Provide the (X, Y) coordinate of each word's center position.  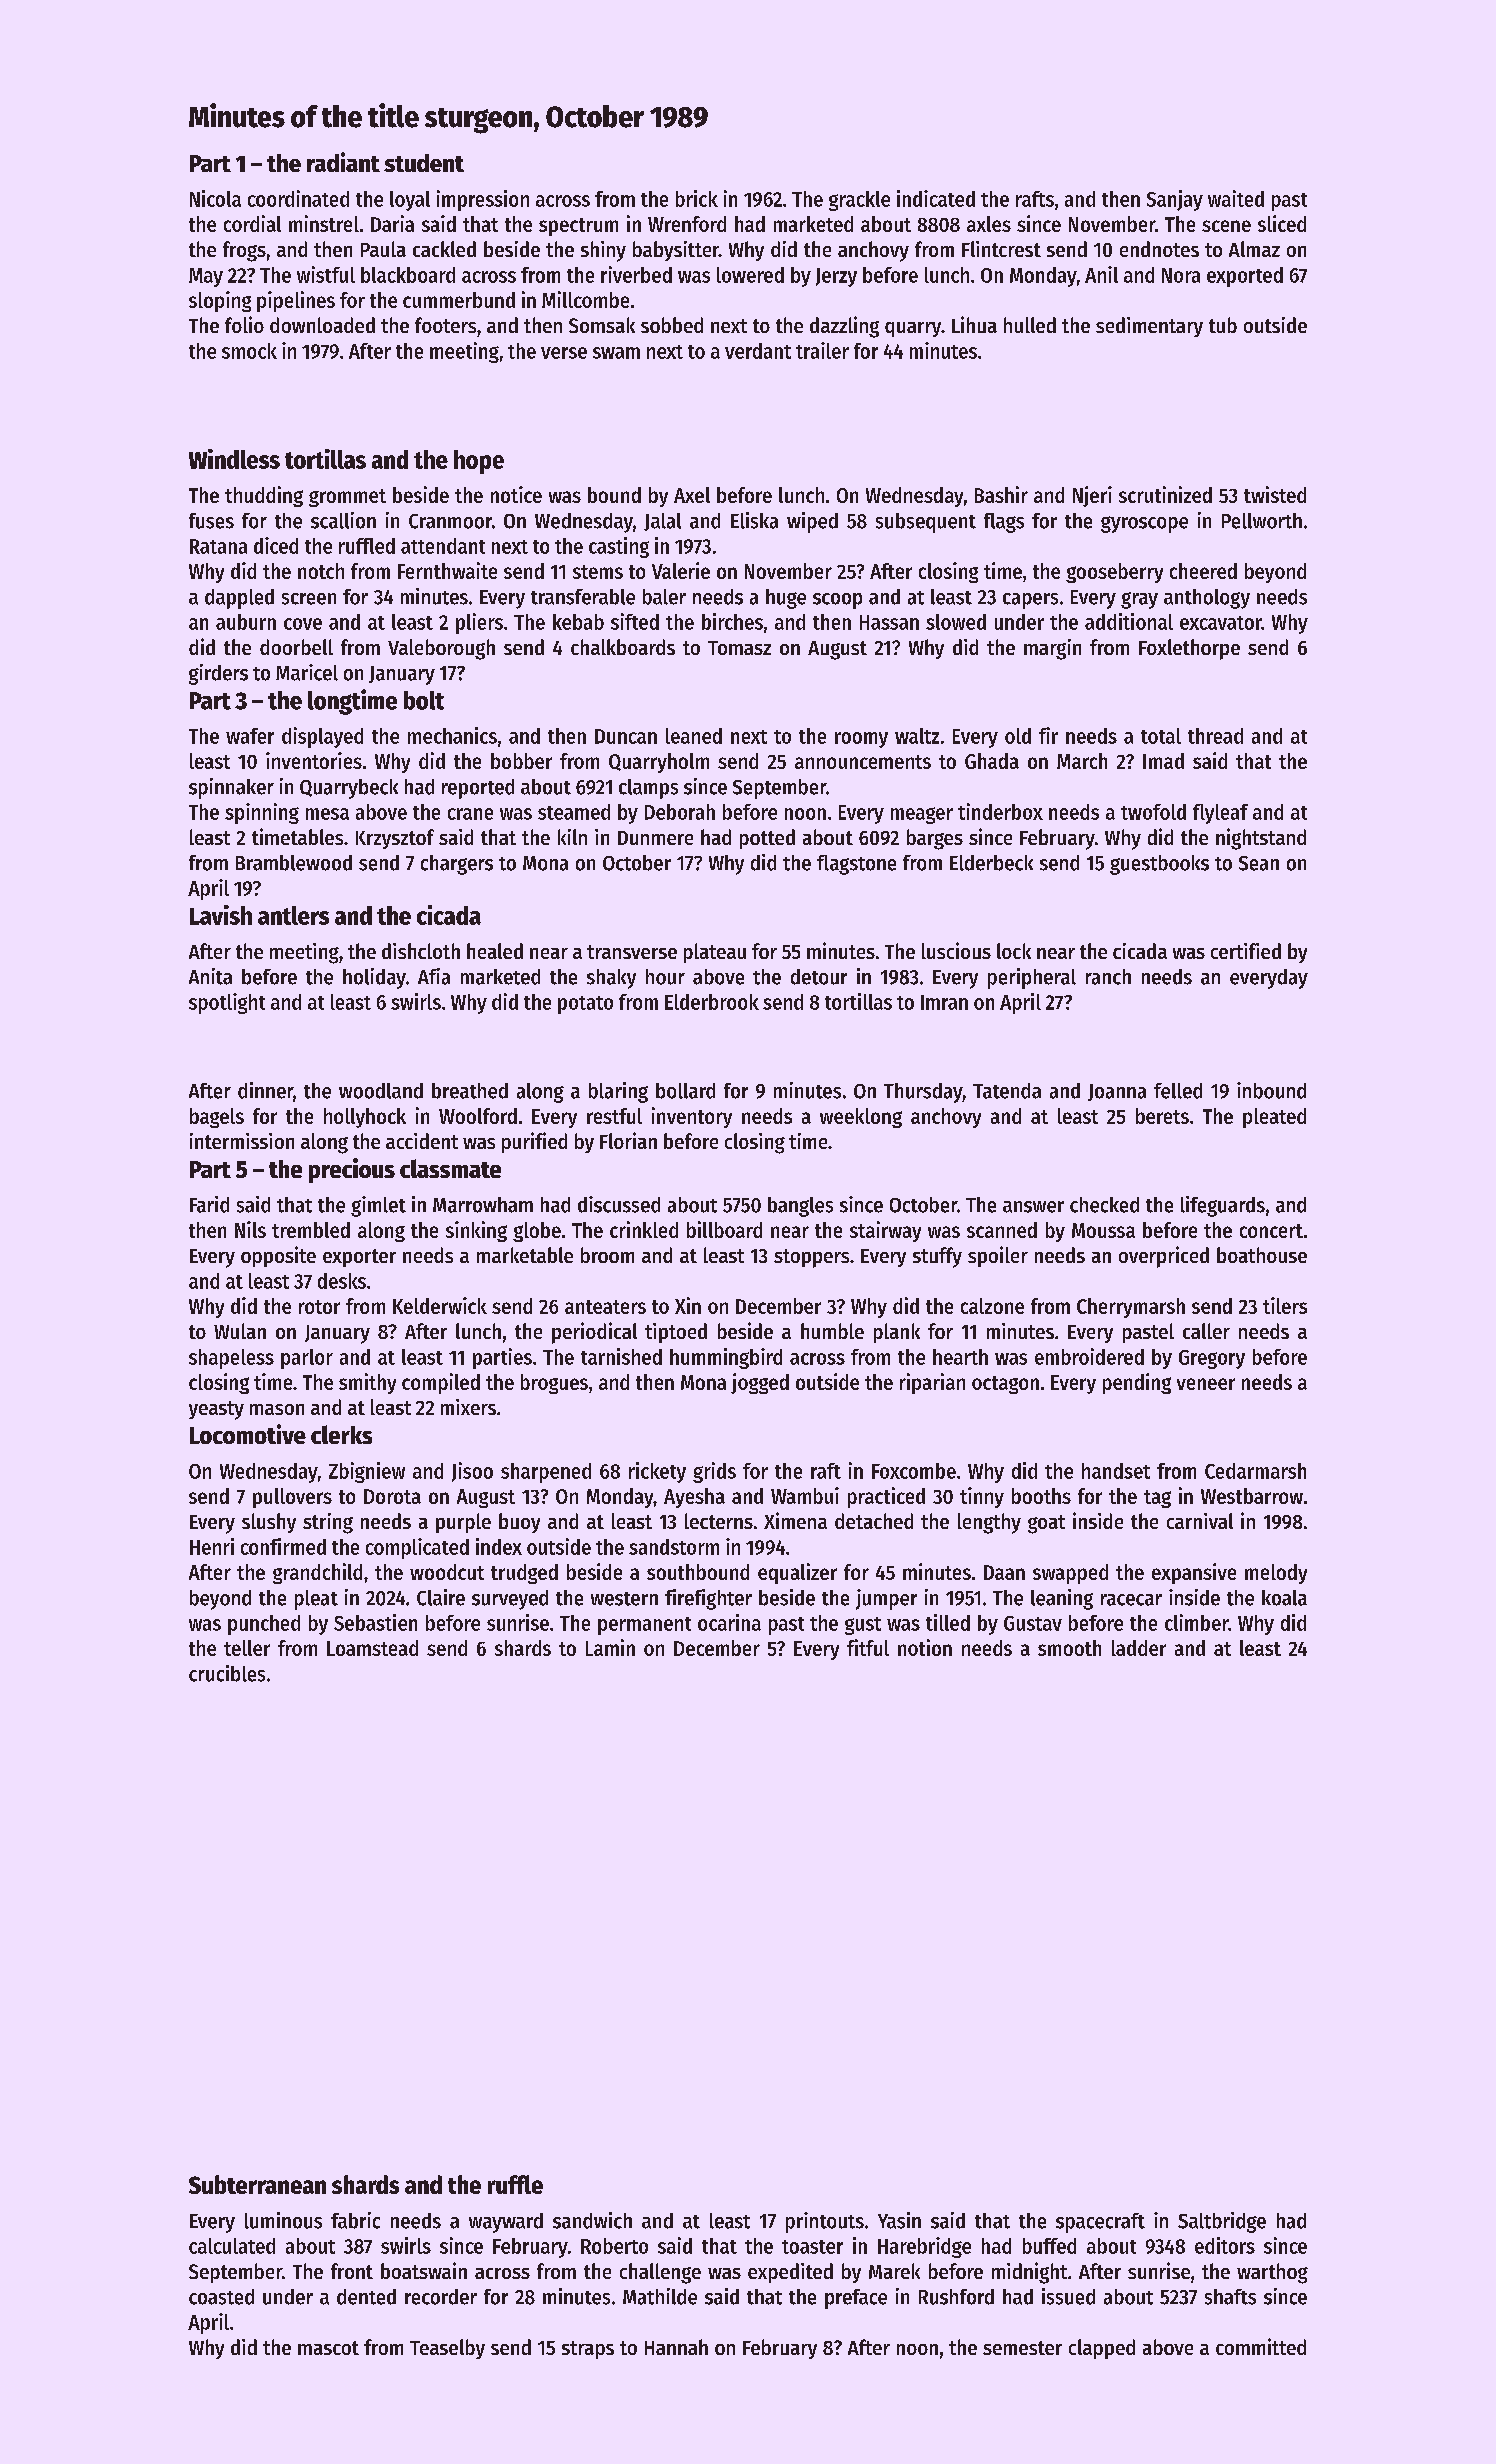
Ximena (795, 1520)
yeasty (216, 1410)
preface (856, 2299)
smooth (1069, 1648)
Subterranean (257, 2184)
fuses (211, 521)
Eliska (754, 520)
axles (989, 224)
